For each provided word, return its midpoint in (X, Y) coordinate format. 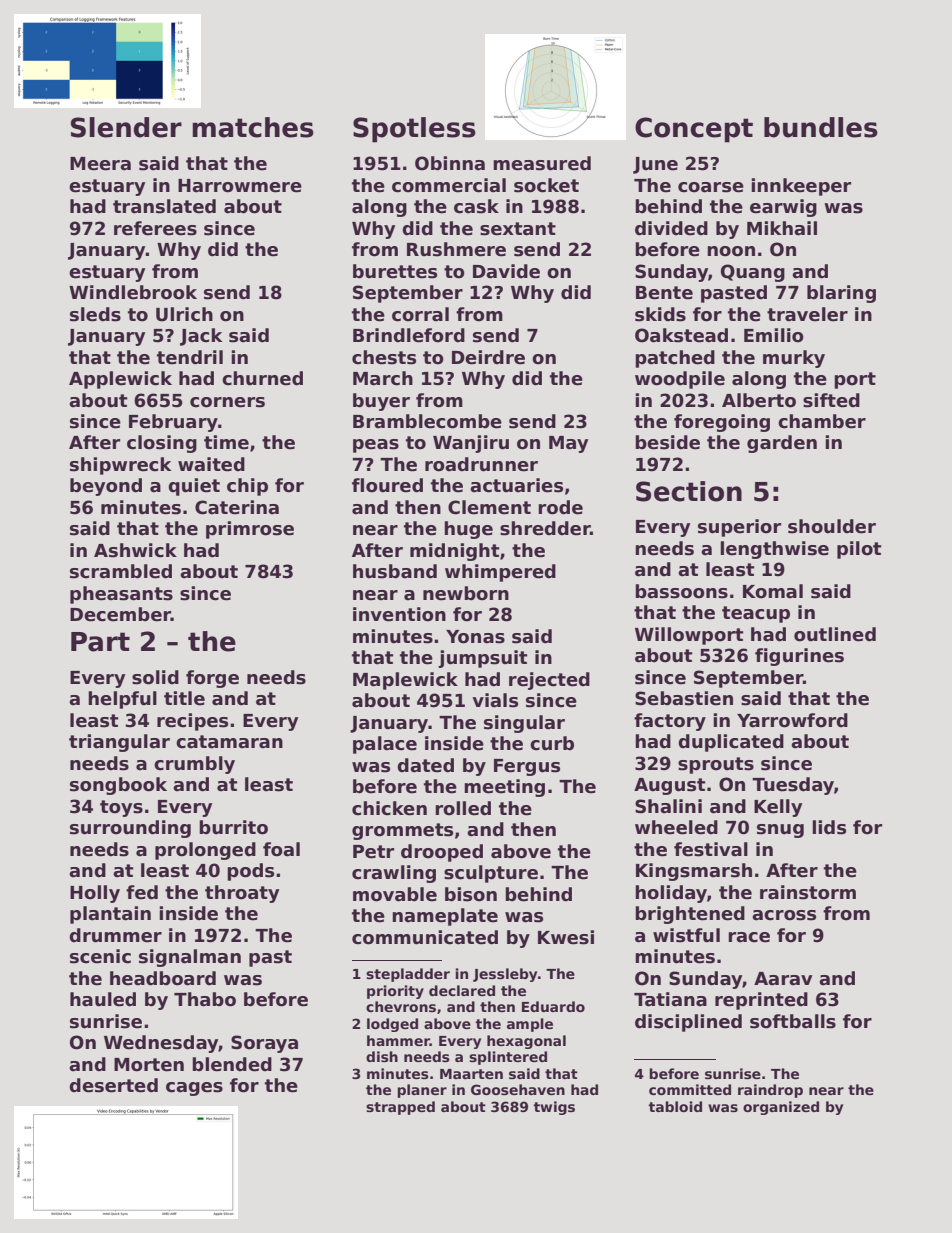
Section (689, 491)
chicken (389, 808)
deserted (113, 1085)
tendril (190, 357)
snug (780, 831)
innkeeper (801, 187)
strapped (400, 1108)
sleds (95, 314)
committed (690, 1089)
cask (476, 206)
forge (212, 679)
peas (376, 446)
